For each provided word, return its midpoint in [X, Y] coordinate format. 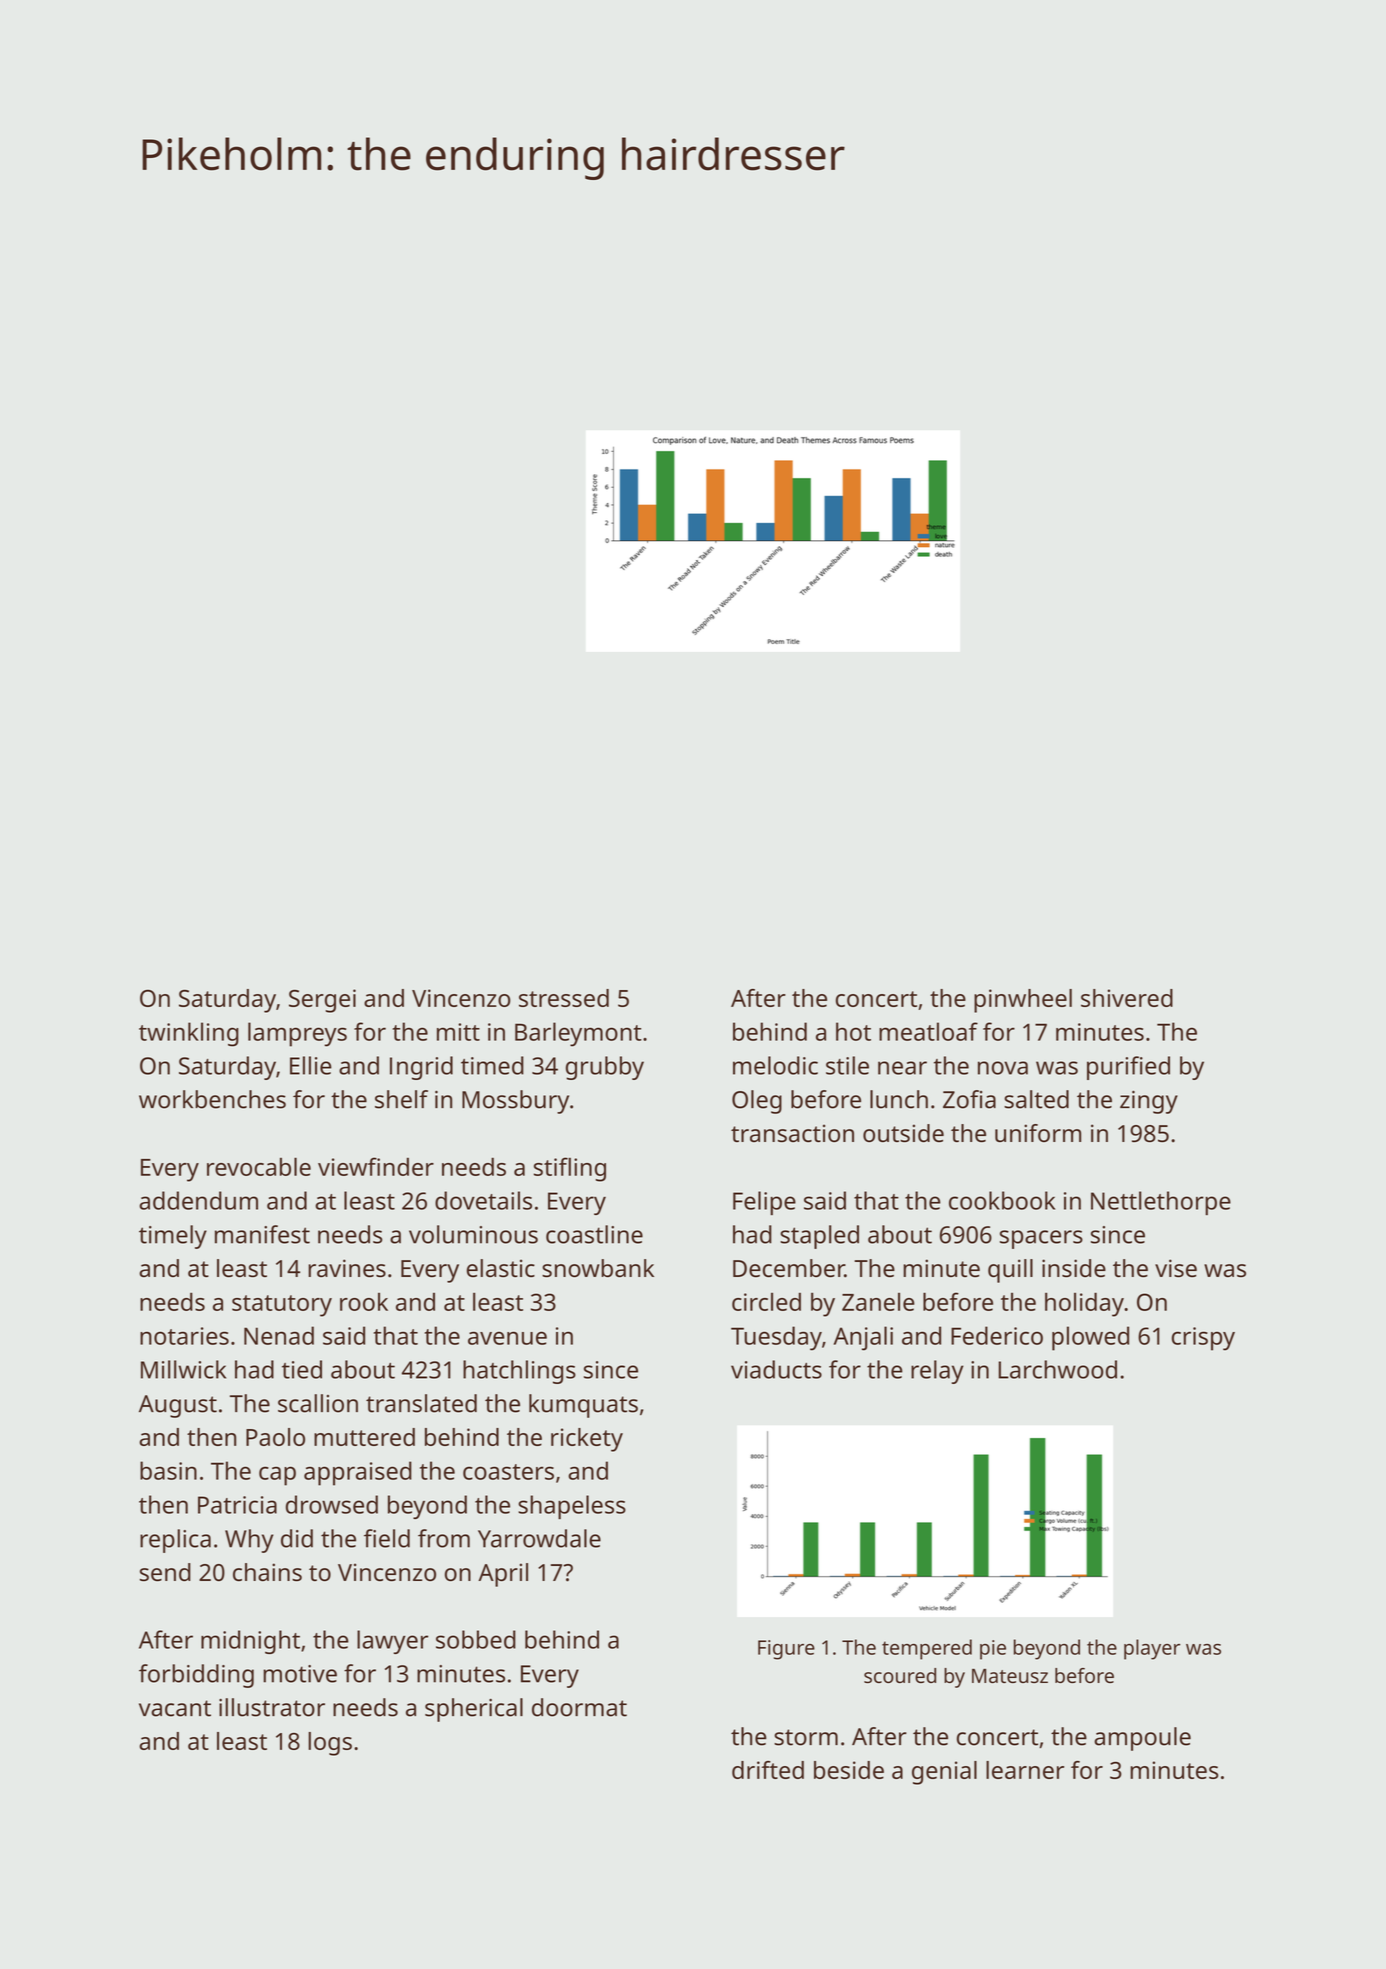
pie [993, 1650]
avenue [507, 1338]
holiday [1084, 1304]
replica [175, 1541]
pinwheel [1023, 1001]
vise [1176, 1268]
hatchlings [519, 1372]
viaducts [776, 1369]
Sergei [322, 1001]
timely [173, 1237]
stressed [564, 998]
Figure [786, 1650]
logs [330, 1744]
